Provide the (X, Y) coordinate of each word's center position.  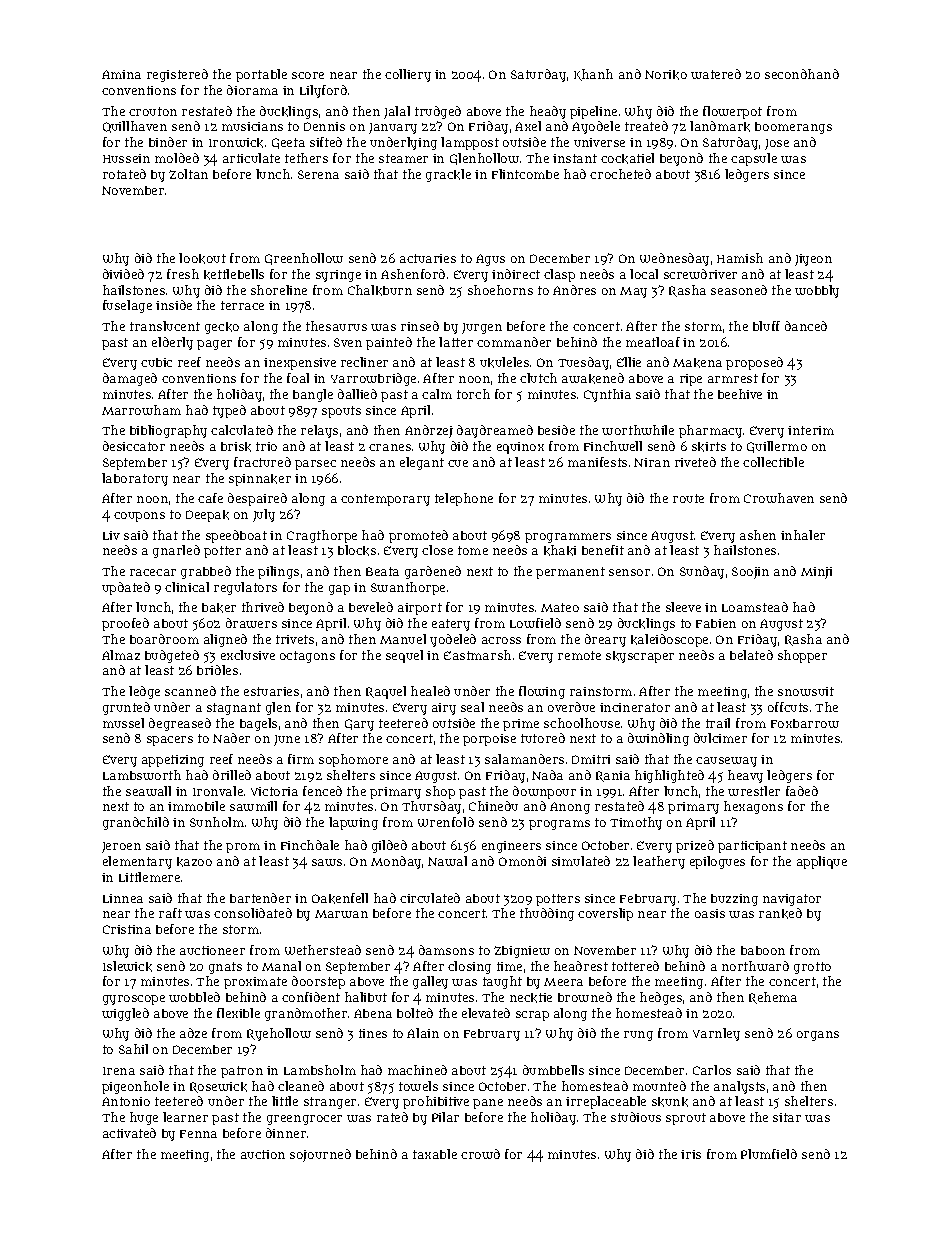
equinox (520, 448)
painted (389, 343)
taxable (435, 1154)
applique (822, 862)
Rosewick (218, 1087)
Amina (121, 74)
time (509, 966)
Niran (652, 462)
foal (298, 378)
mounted (659, 1086)
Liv (111, 535)
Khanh (593, 75)
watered (716, 74)
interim (811, 430)
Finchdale (310, 845)
